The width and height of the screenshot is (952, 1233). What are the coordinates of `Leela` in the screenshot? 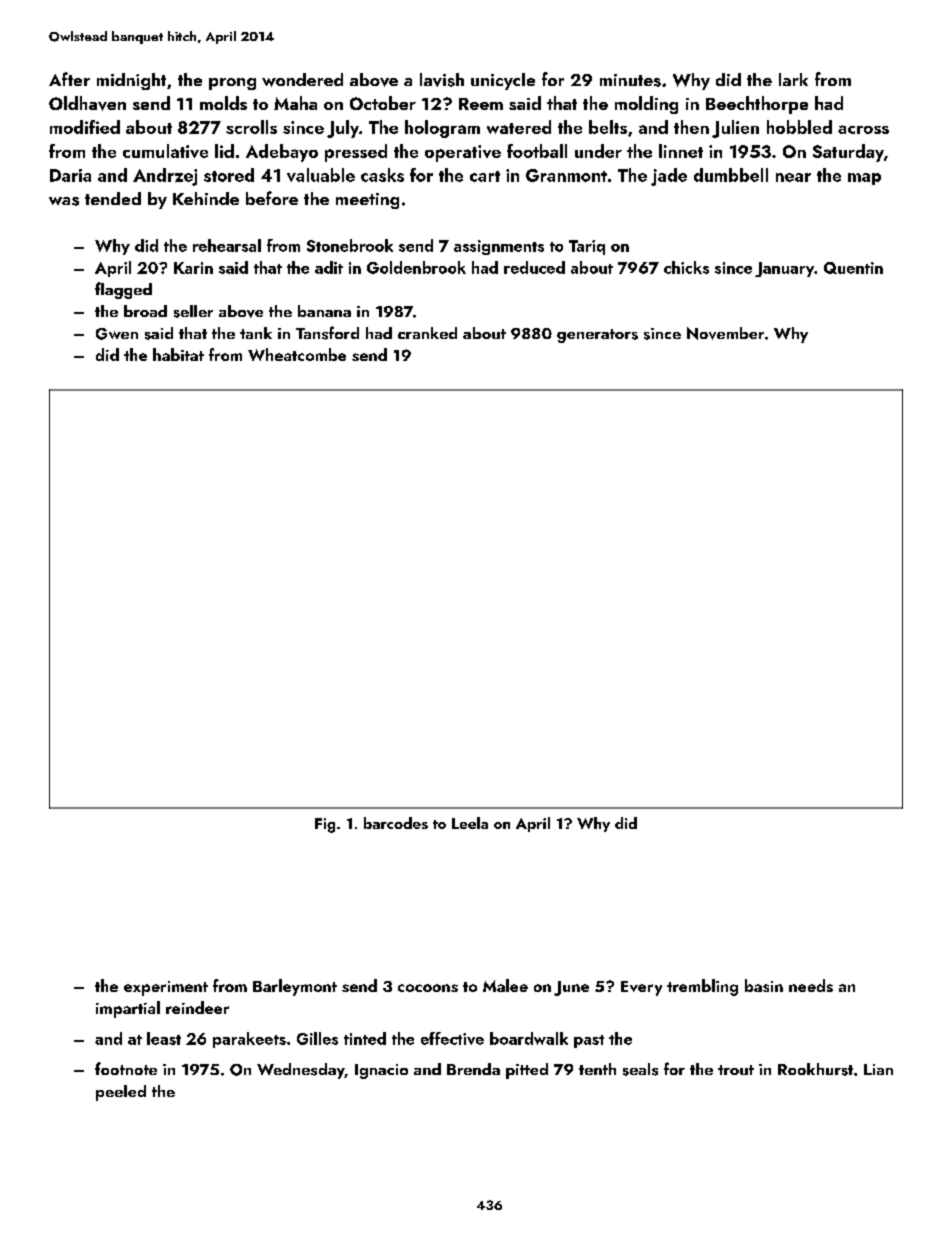 It's located at (470, 823).
